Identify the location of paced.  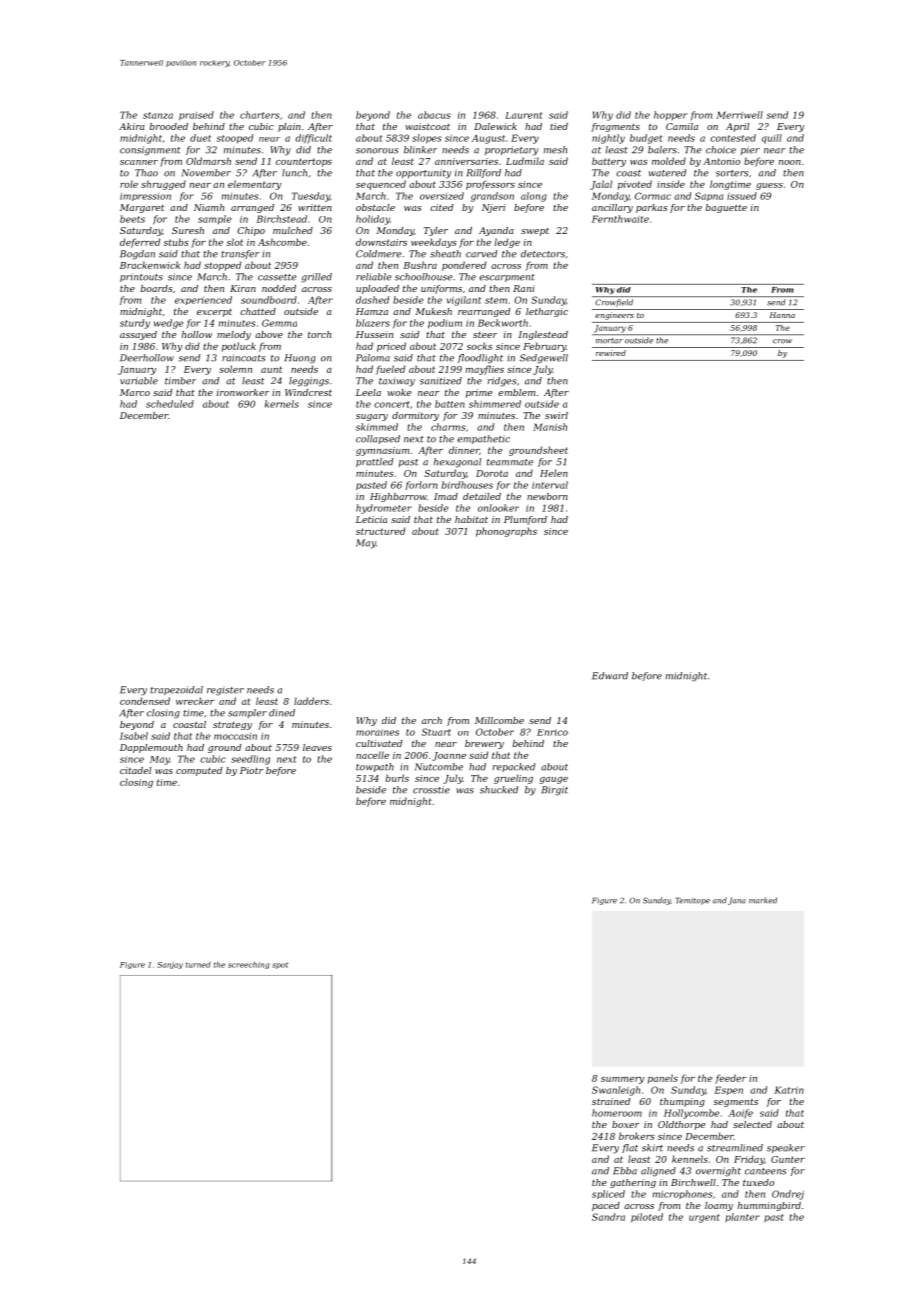
(606, 1206).
